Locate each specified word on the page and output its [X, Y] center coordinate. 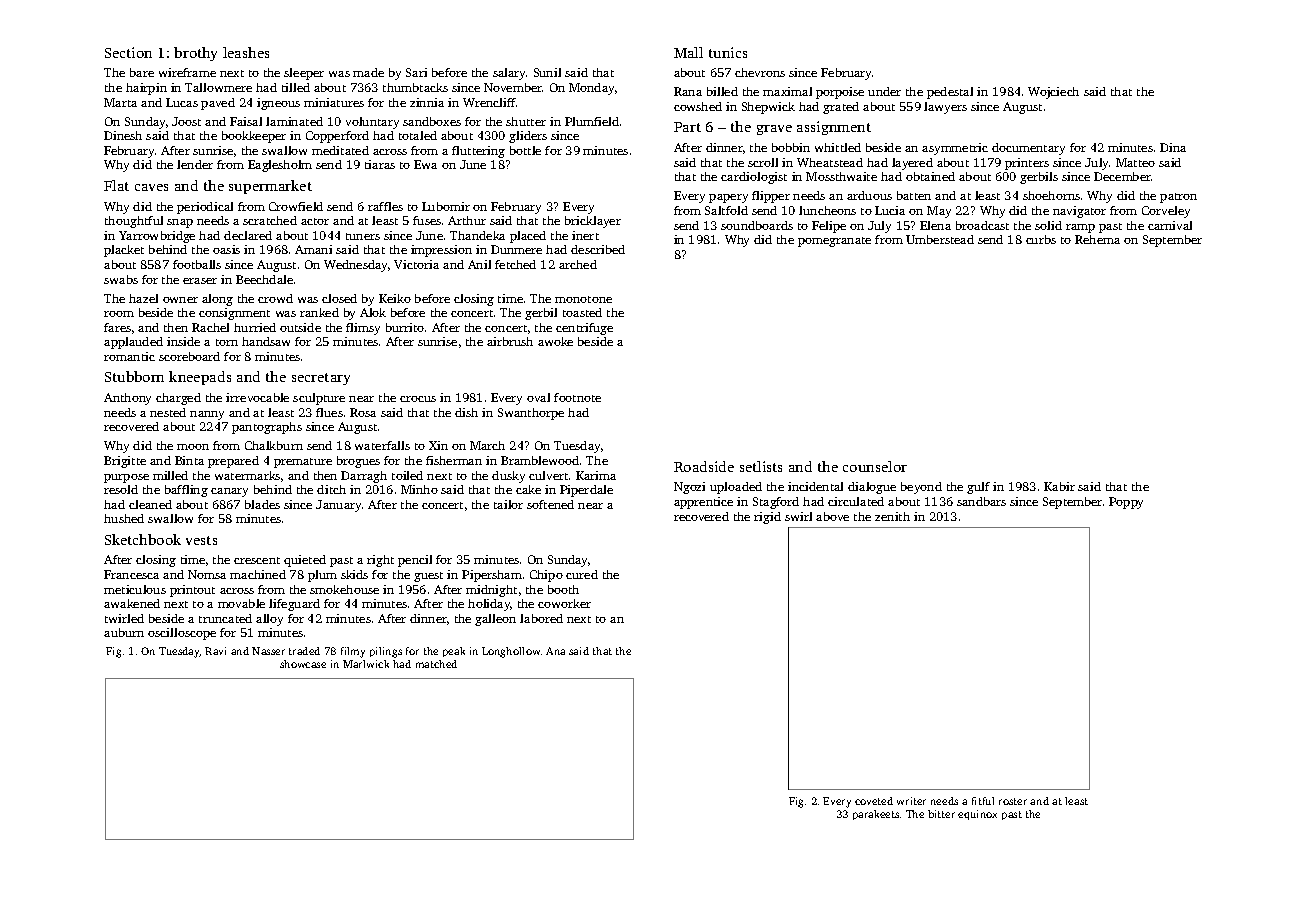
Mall [688, 52]
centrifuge [584, 329]
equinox [977, 815]
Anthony [127, 399]
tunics [728, 52]
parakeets [876, 815]
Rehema [1097, 239]
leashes [246, 52]
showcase [303, 664]
